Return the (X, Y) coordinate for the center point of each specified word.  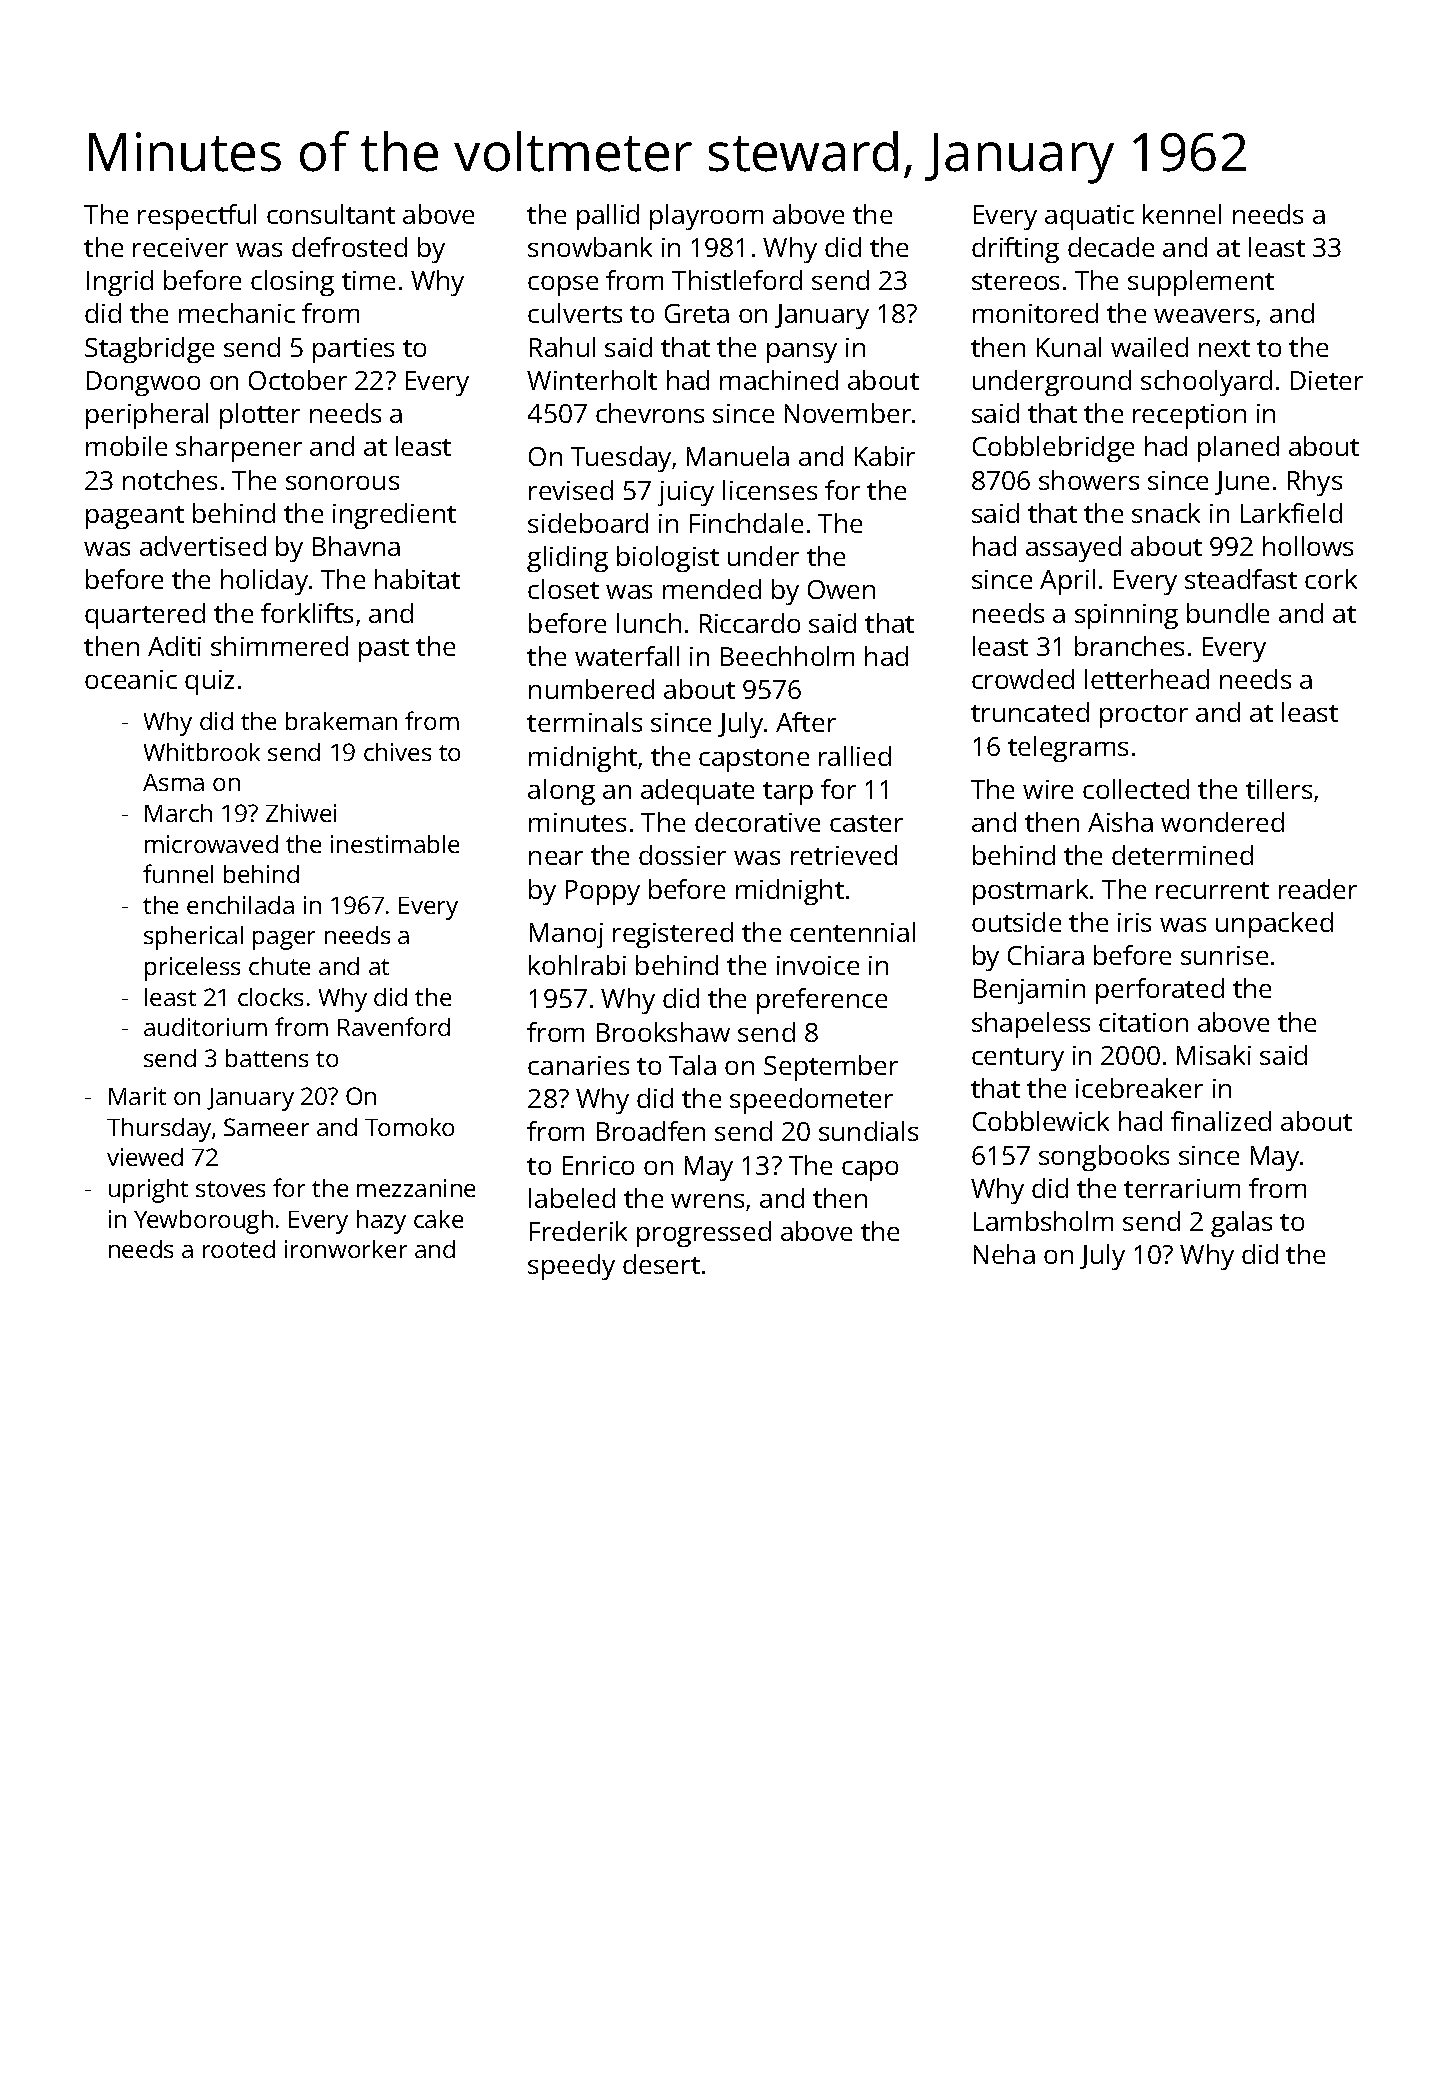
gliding (567, 559)
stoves (230, 1189)
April (1067, 582)
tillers (1279, 789)
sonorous (342, 483)
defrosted (349, 247)
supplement (1201, 283)
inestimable (395, 844)
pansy (802, 353)
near (556, 858)
